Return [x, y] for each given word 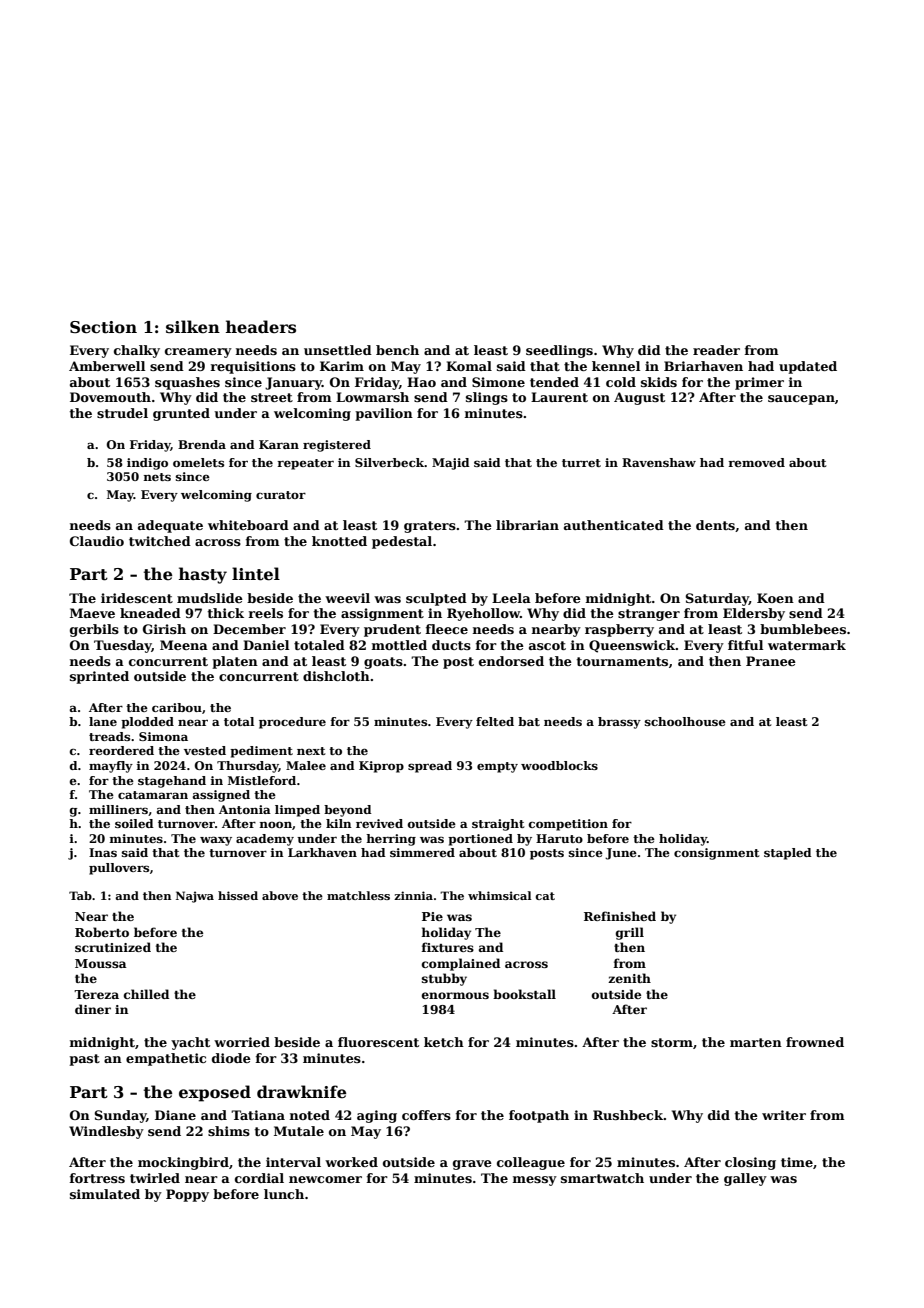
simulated [105, 1194]
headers [261, 327]
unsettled [338, 350]
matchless [358, 895]
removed [756, 462]
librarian [527, 525]
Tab [80, 895]
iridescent [137, 598]
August [639, 398]
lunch [284, 1194]
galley [745, 1179]
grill [630, 933]
